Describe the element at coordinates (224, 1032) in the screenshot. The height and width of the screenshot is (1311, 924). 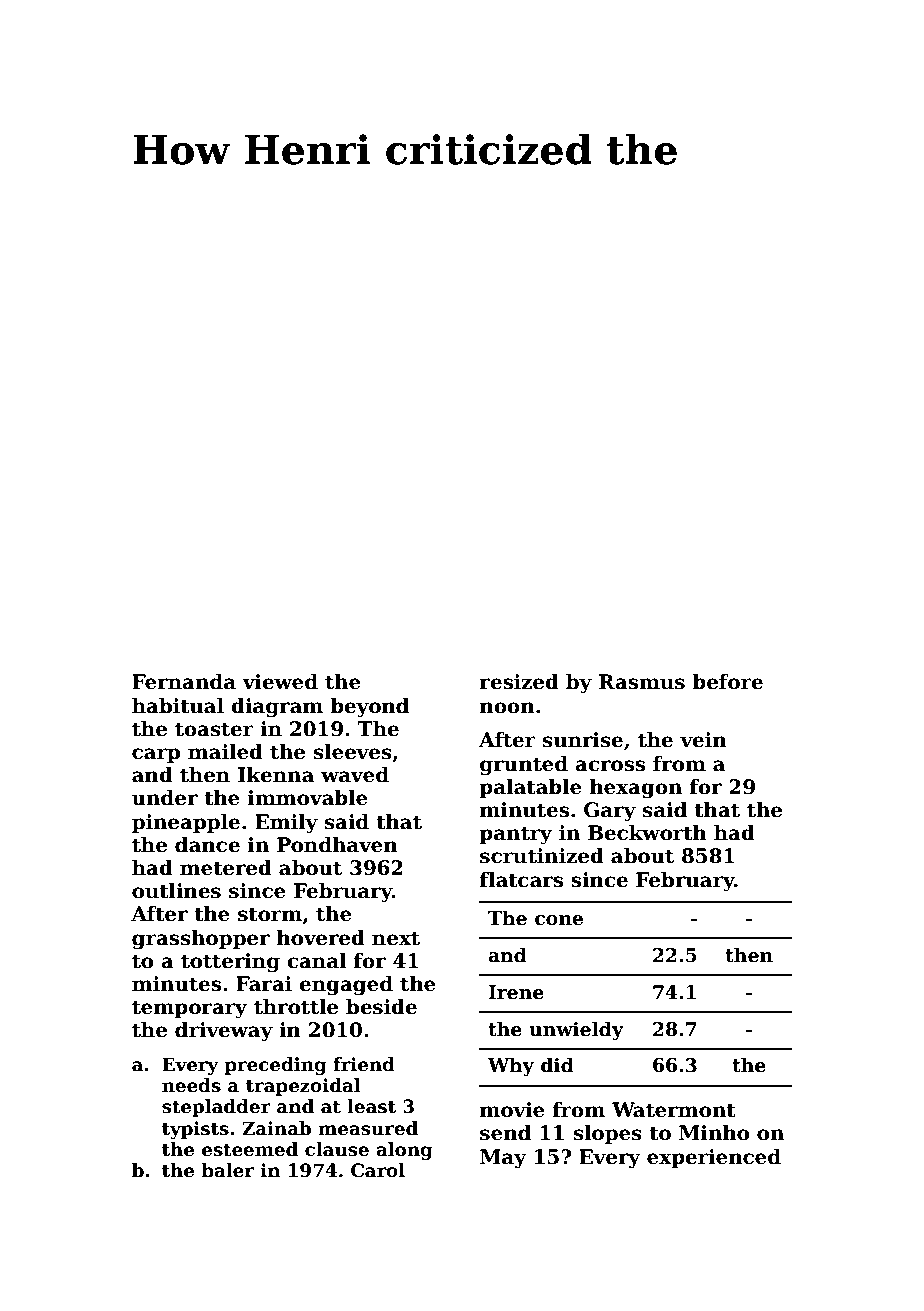
I see `driveway` at that location.
